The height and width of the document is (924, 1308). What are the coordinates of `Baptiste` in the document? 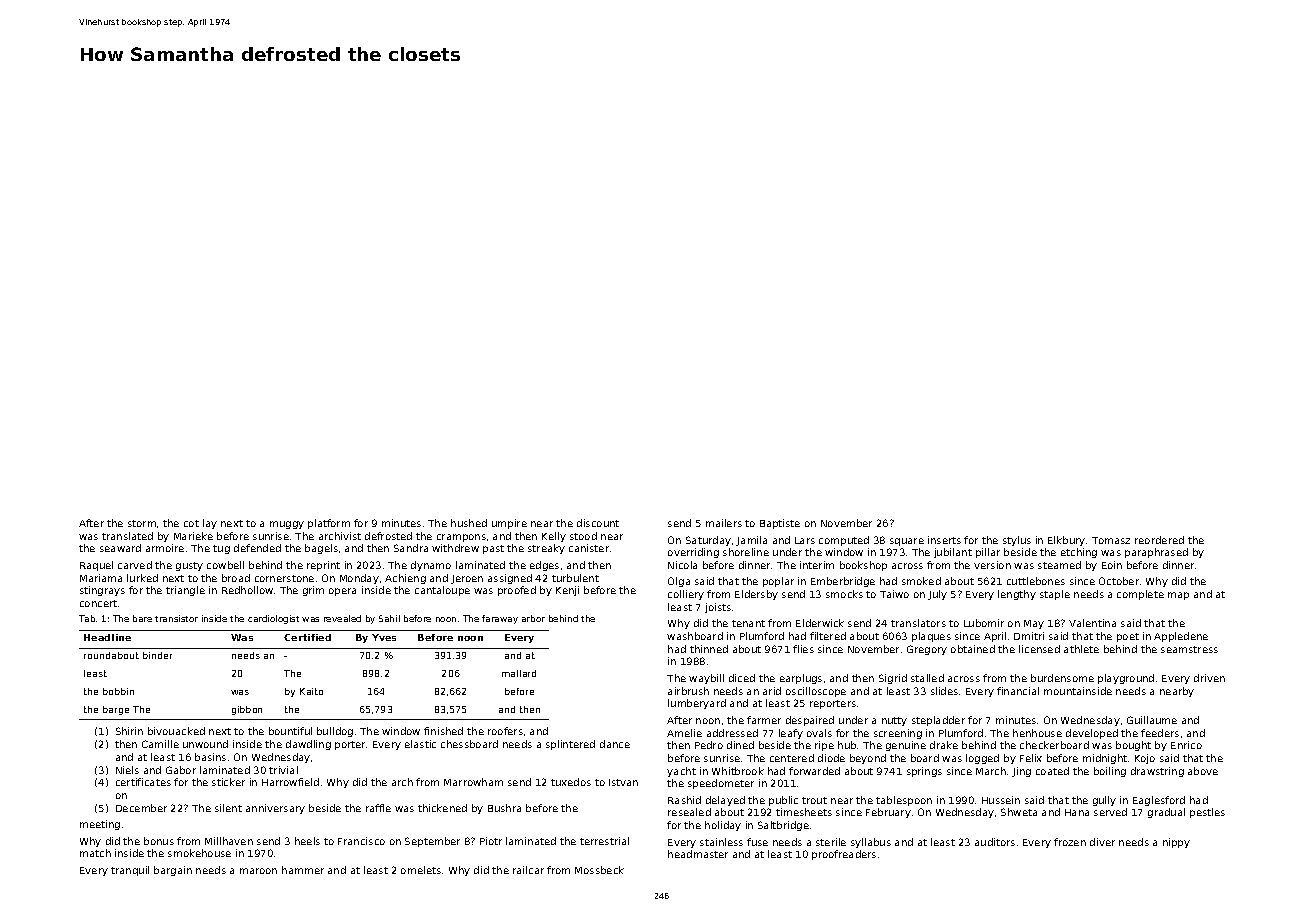 It's located at (780, 524).
